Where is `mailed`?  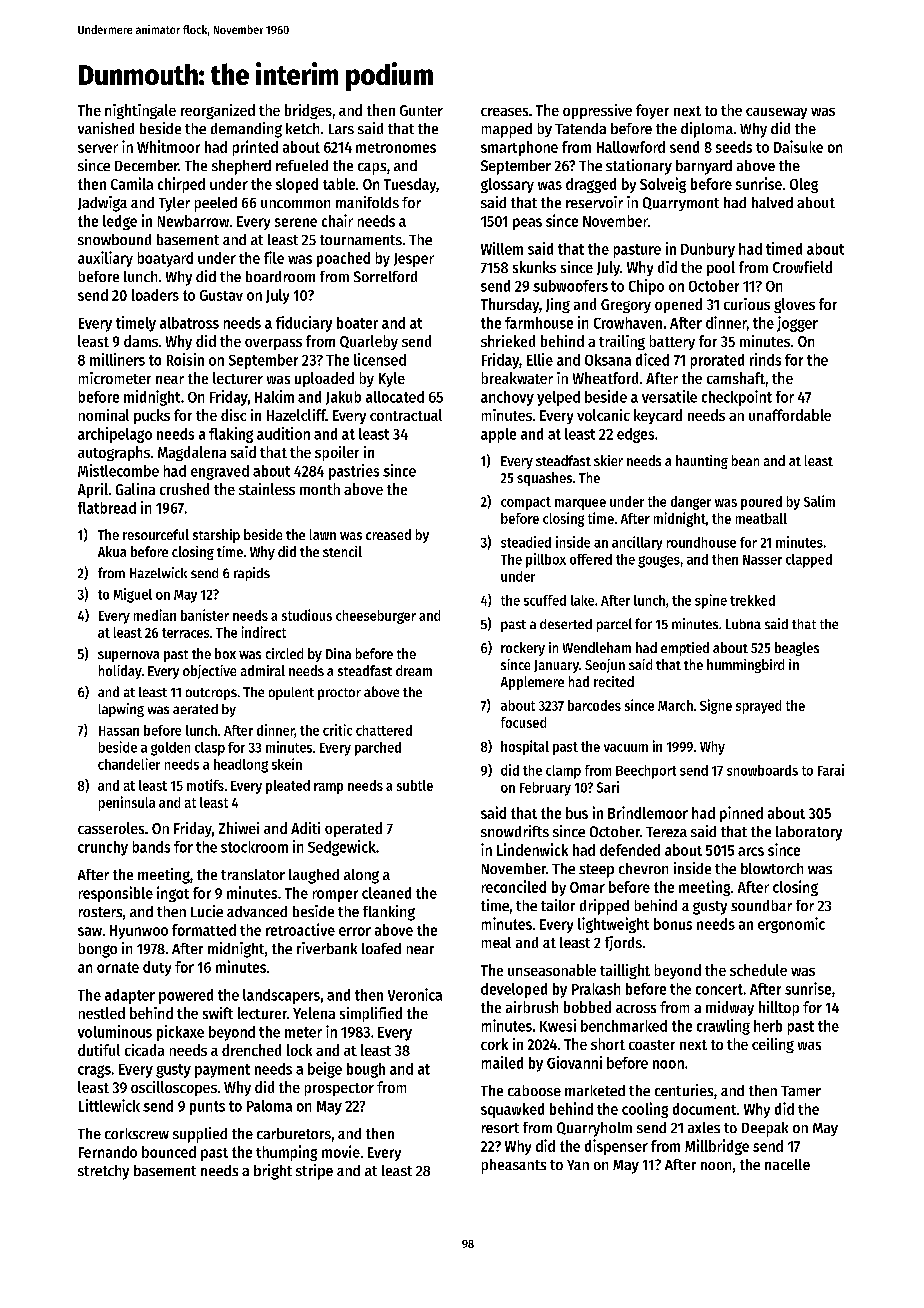 mailed is located at coordinates (502, 1062).
